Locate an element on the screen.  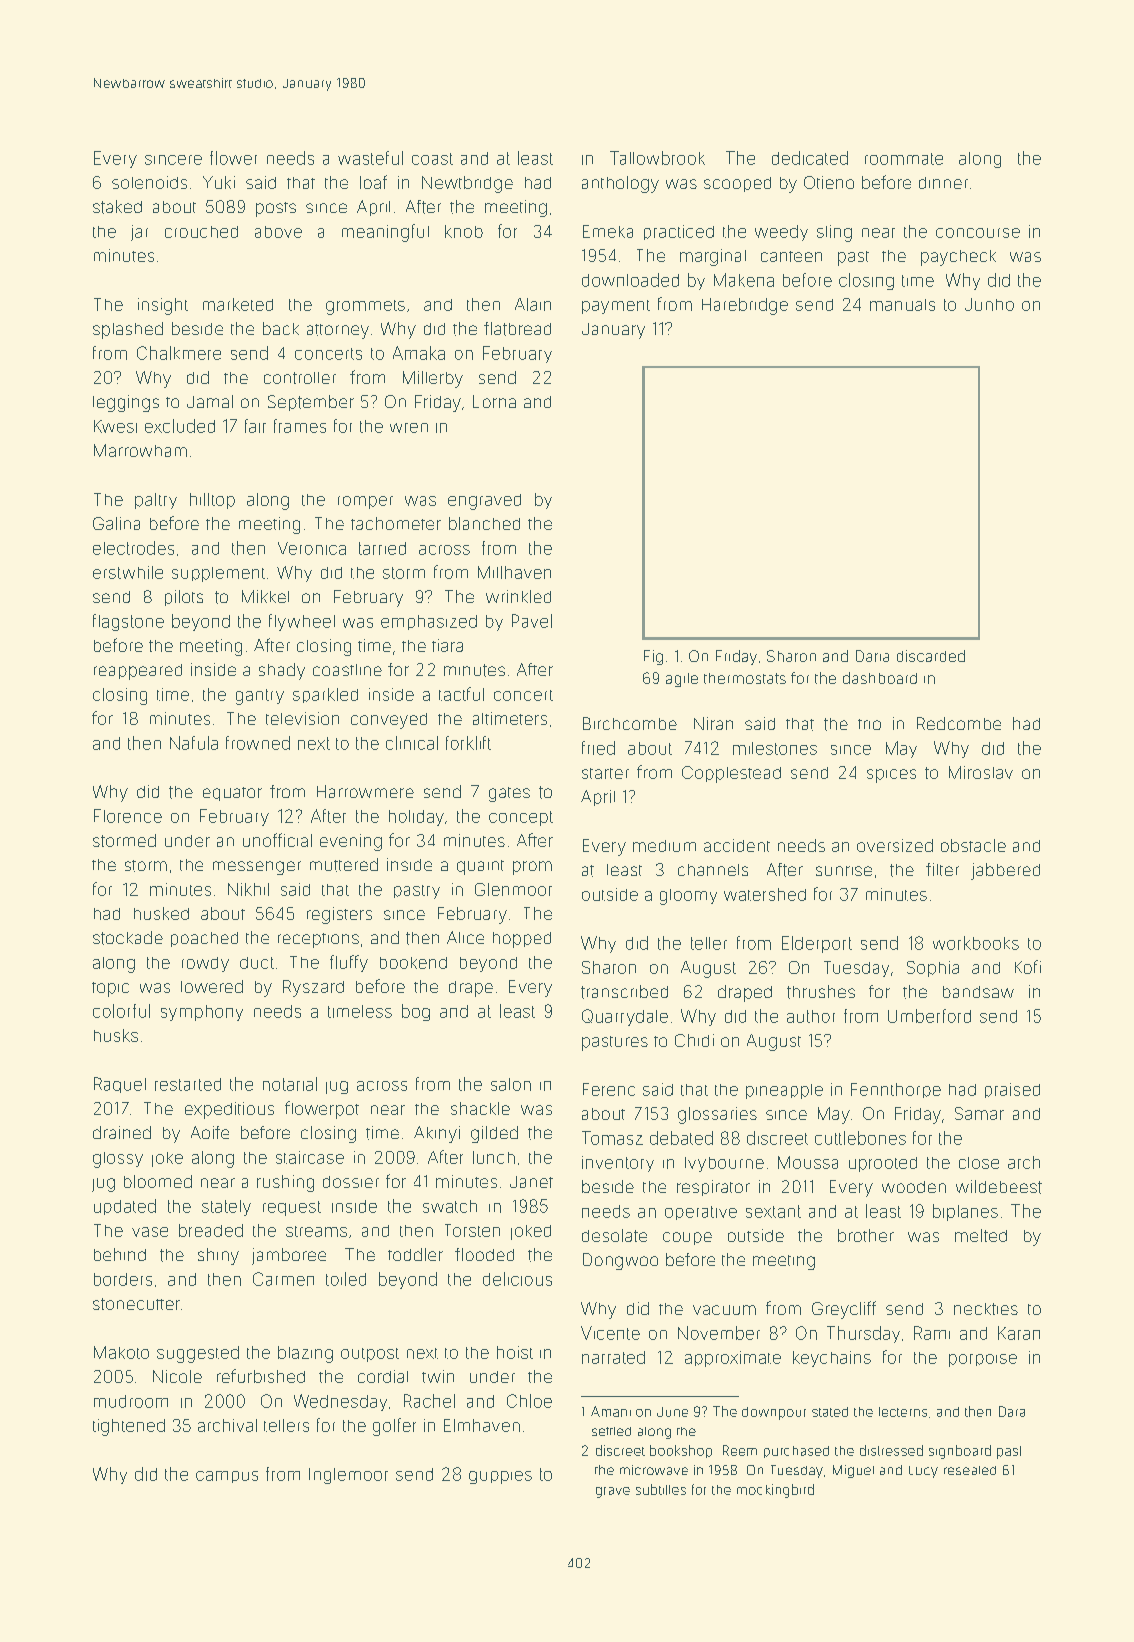
Tallowbrook is located at coordinates (657, 158).
